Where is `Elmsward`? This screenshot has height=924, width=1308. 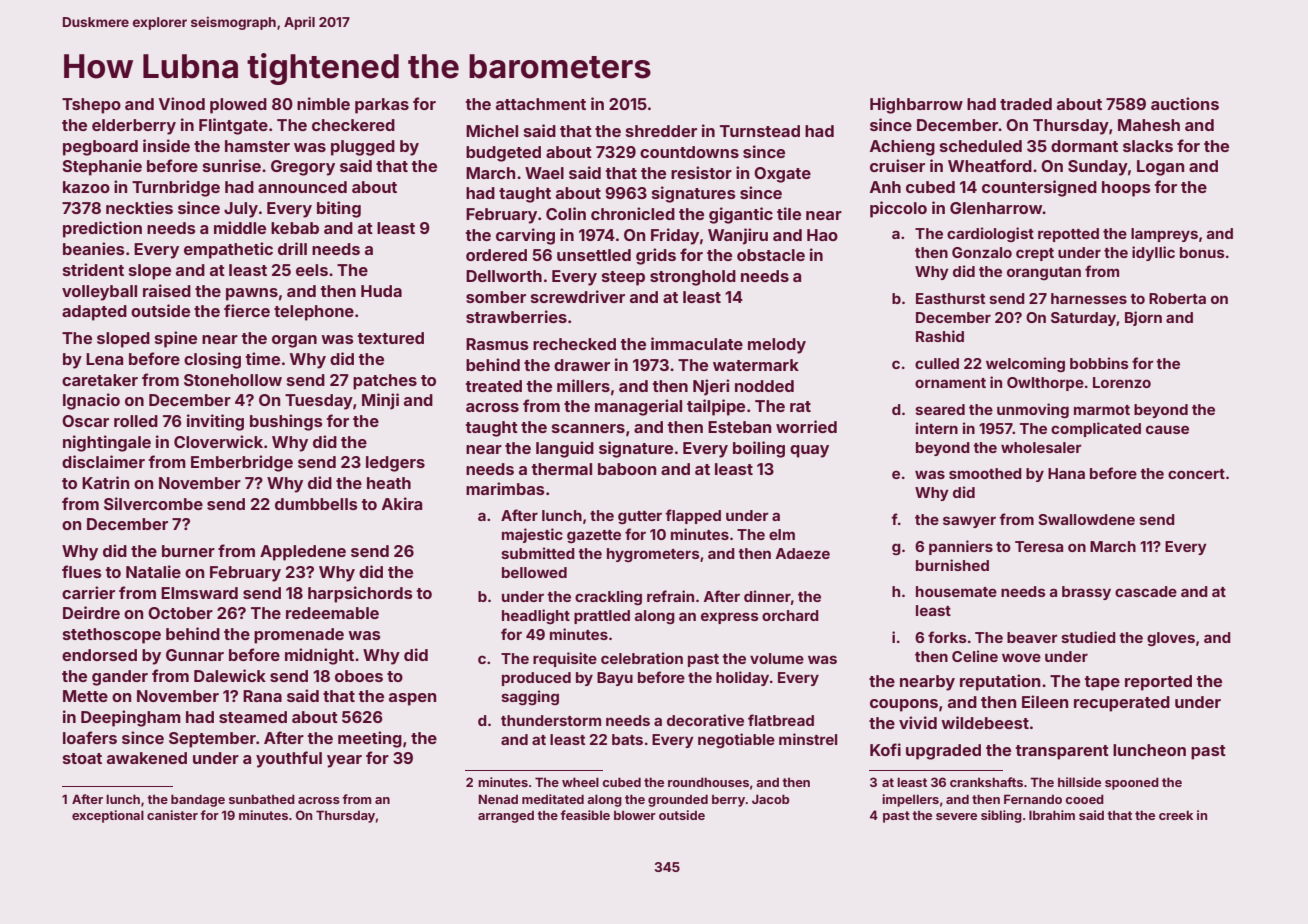 Elmsward is located at coordinates (199, 593).
